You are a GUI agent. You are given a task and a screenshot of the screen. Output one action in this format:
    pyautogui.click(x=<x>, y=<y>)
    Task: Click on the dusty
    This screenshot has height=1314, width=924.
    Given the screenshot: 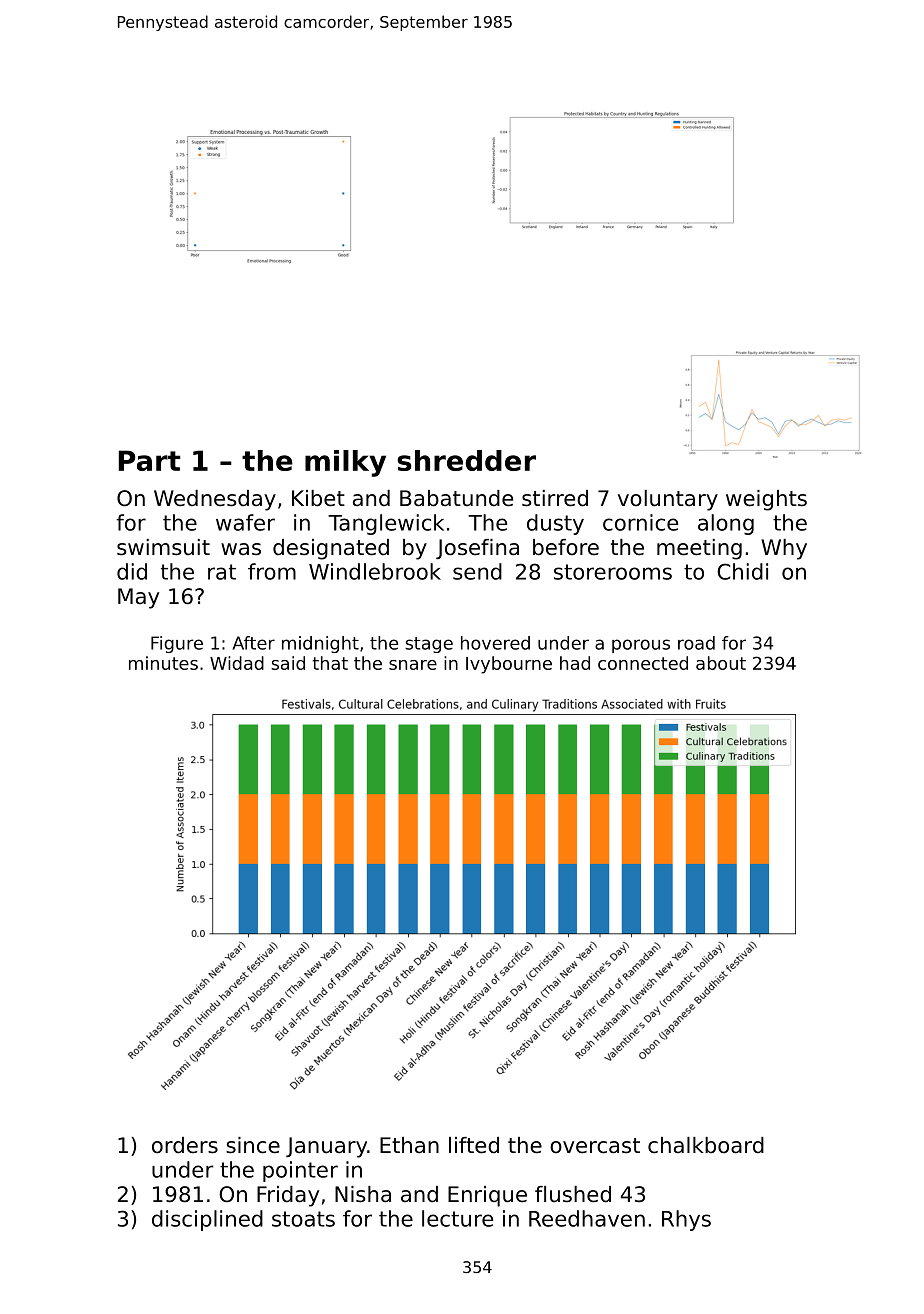 What is the action you would take?
    pyautogui.click(x=555, y=524)
